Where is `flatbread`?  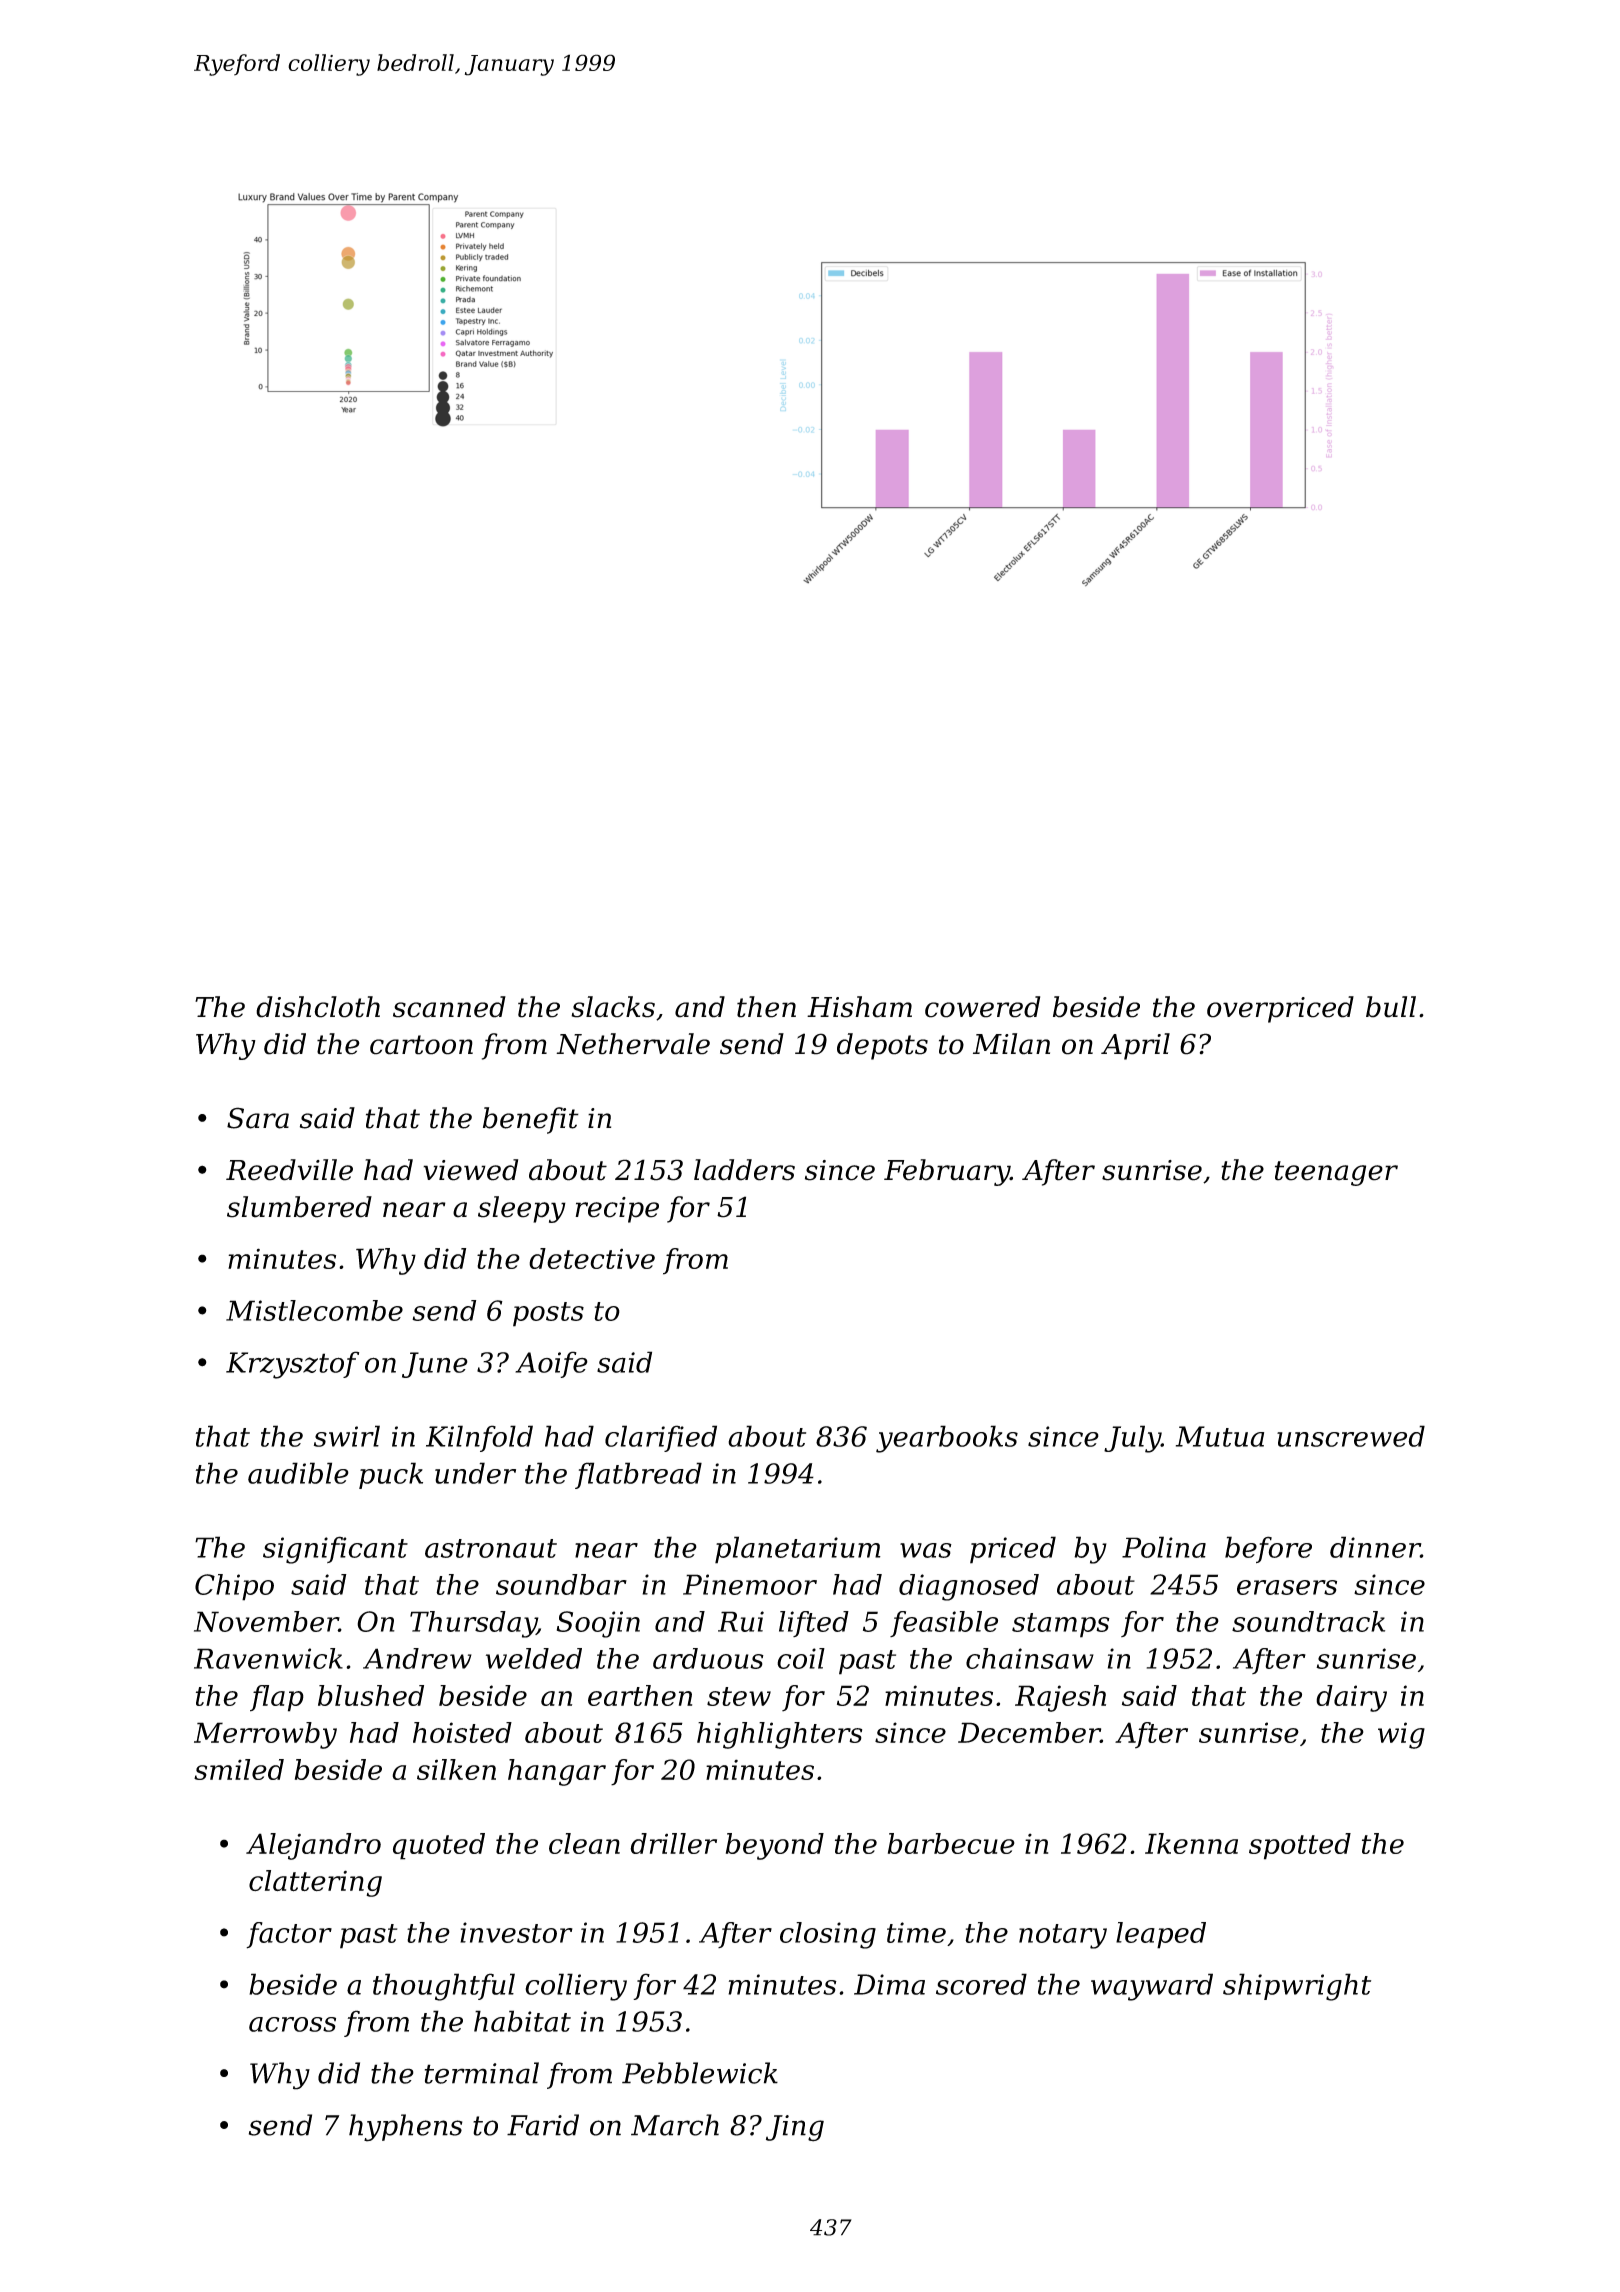 flatbread is located at coordinates (638, 1475).
